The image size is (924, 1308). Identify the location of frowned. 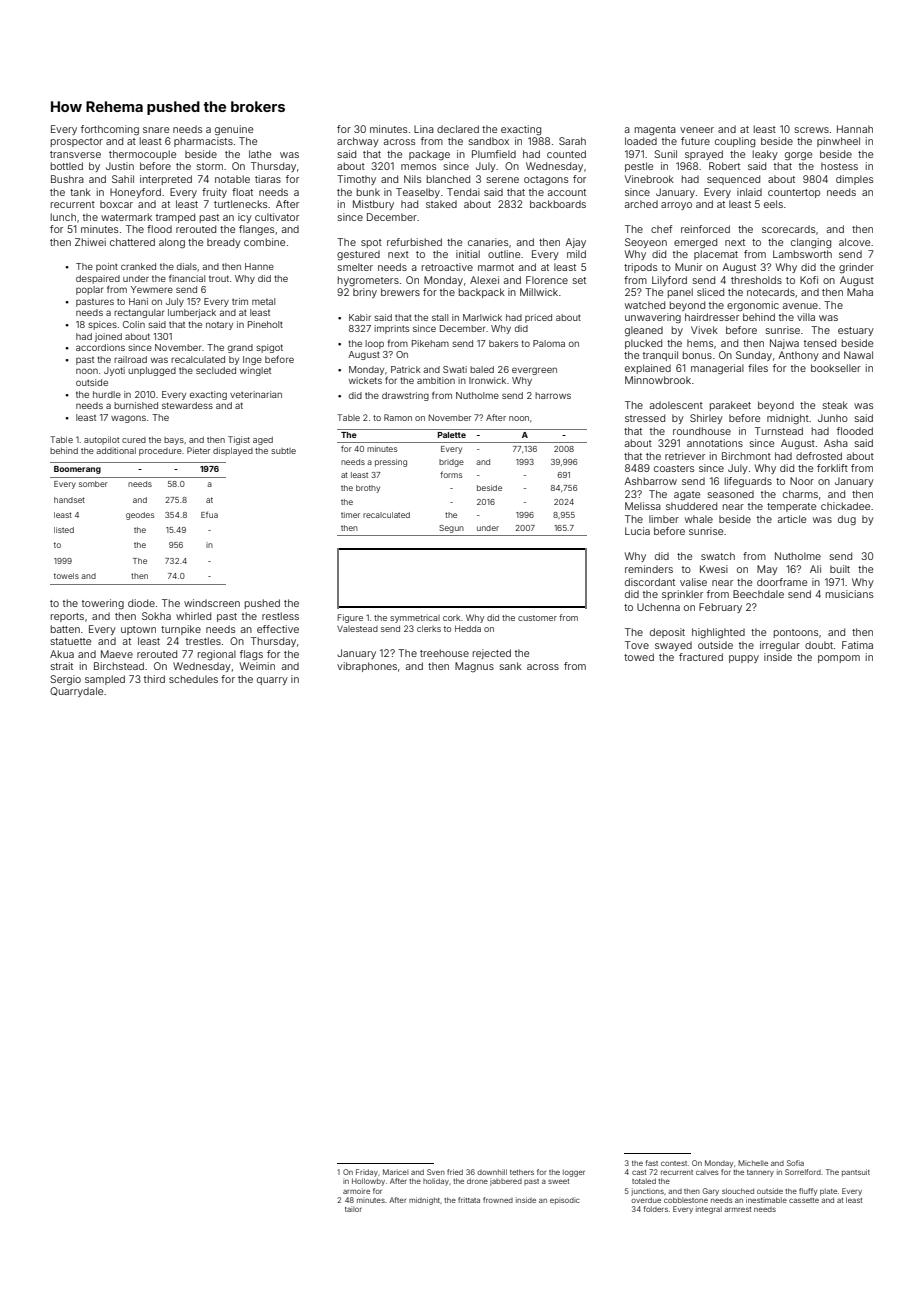
(498, 1200).
